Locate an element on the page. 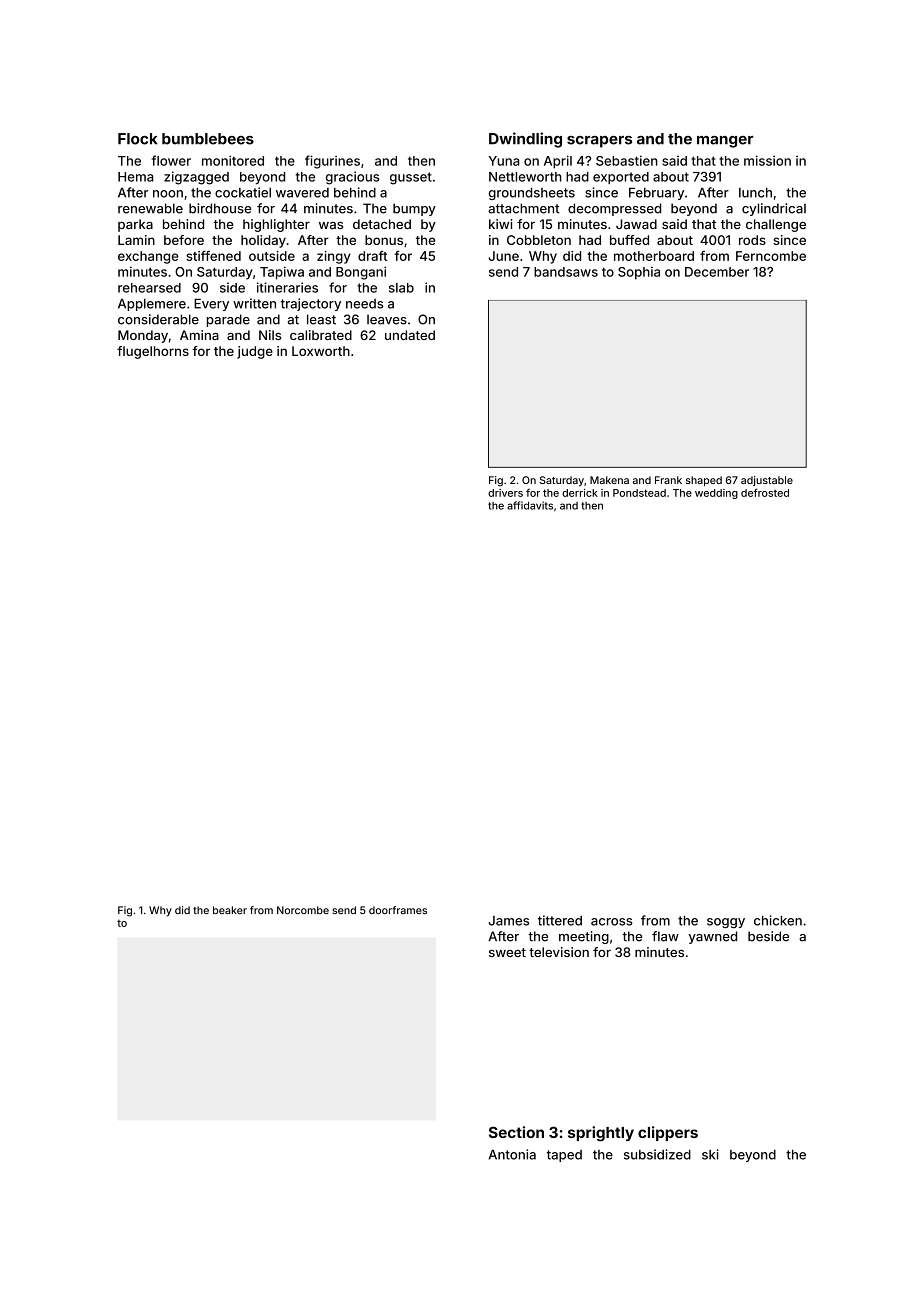 This page has width=924, height=1311. chicken is located at coordinates (778, 920).
